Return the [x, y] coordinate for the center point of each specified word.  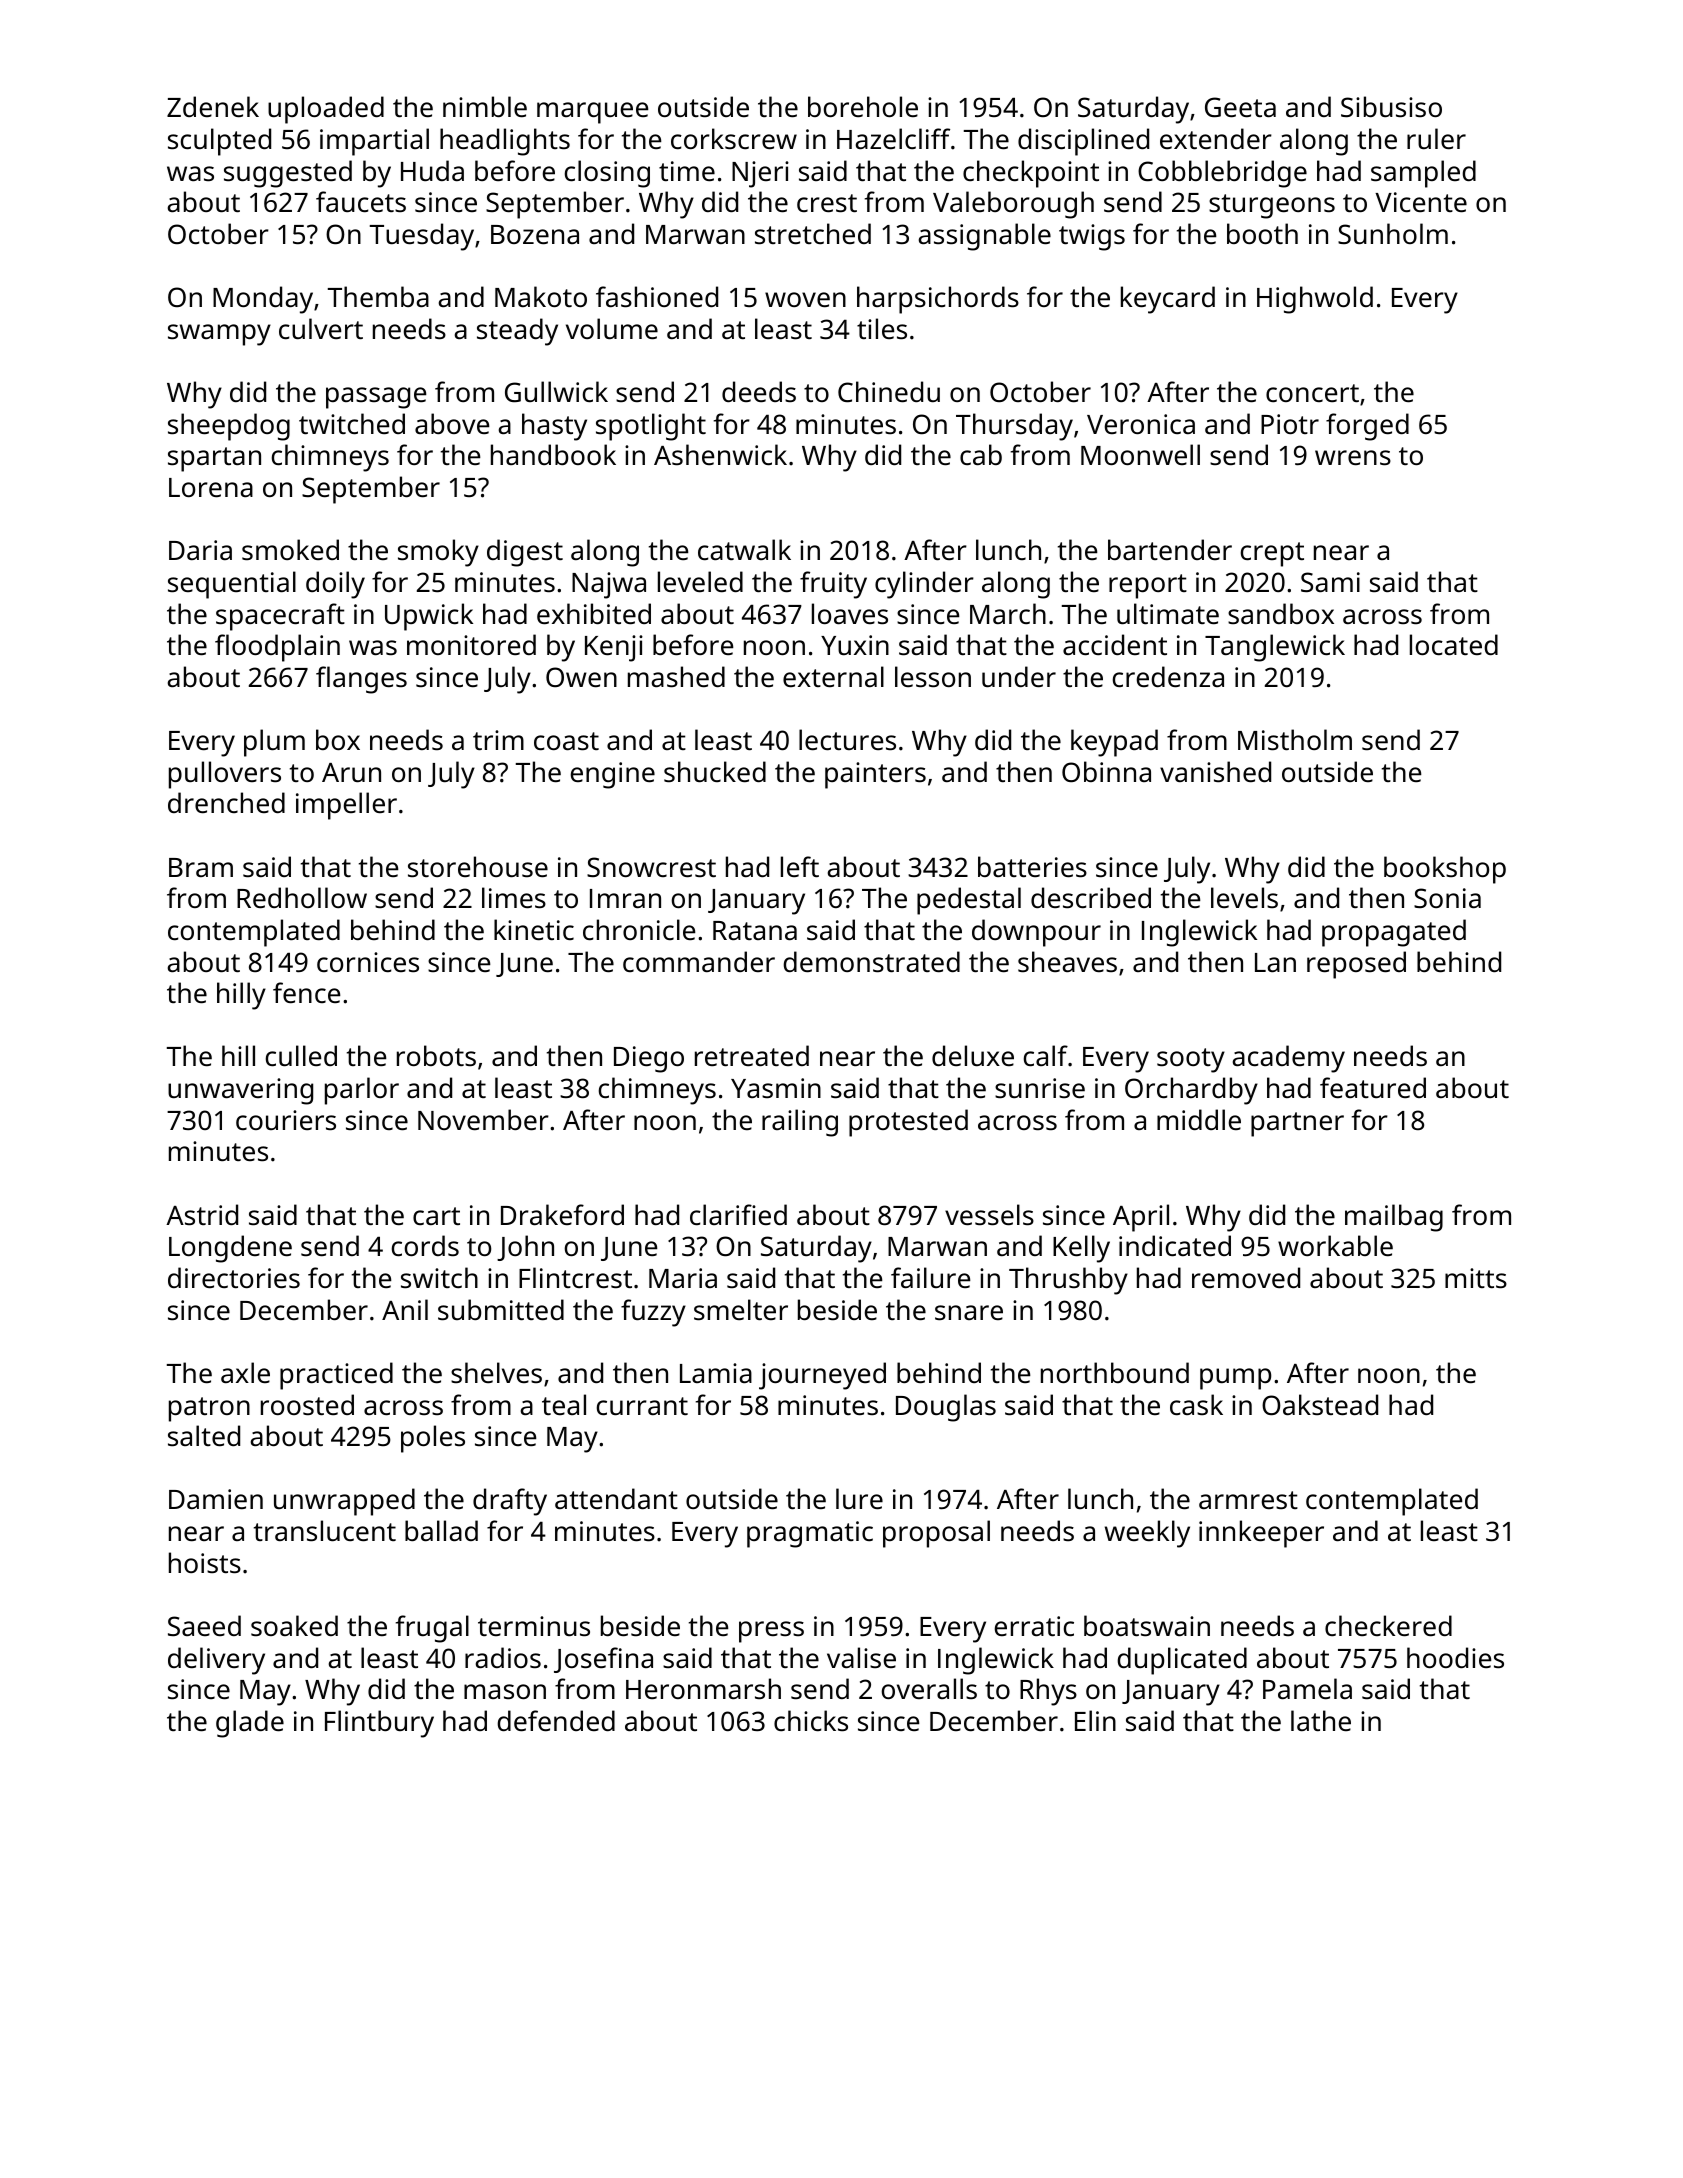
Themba [378, 297]
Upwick [429, 617]
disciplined [1083, 142]
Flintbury [379, 1724]
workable [1335, 1246]
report [1148, 586]
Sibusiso [1391, 107]
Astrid [202, 1215]
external [833, 677]
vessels [989, 1215]
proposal [936, 1534]
